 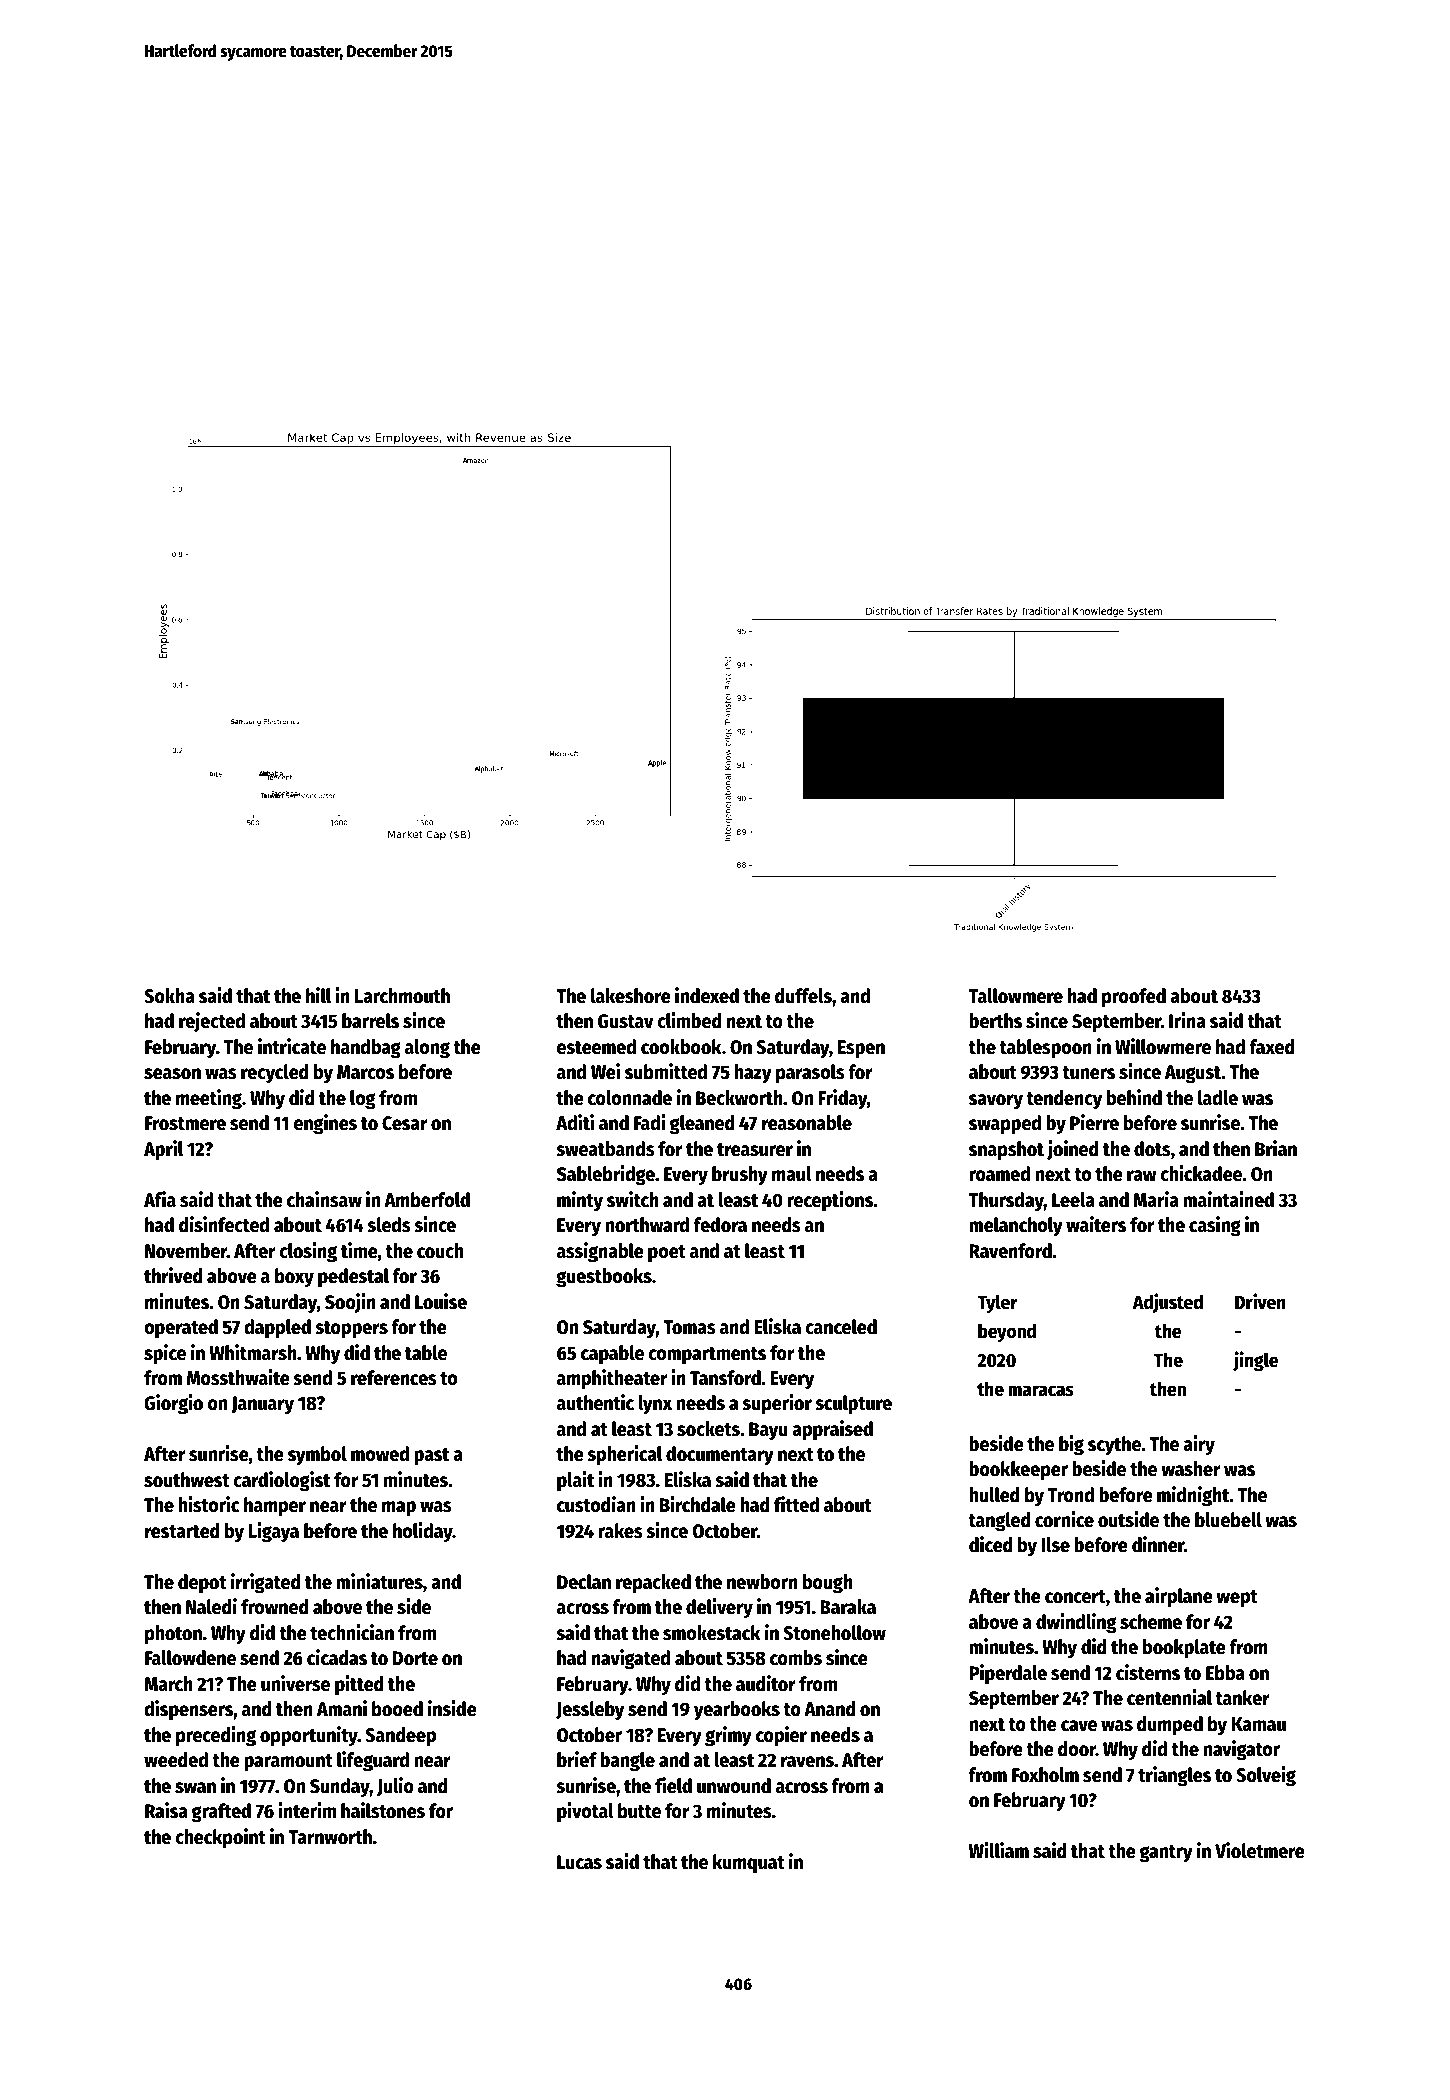 What do you see at coordinates (995, 1021) in the screenshot?
I see `berths` at bounding box center [995, 1021].
